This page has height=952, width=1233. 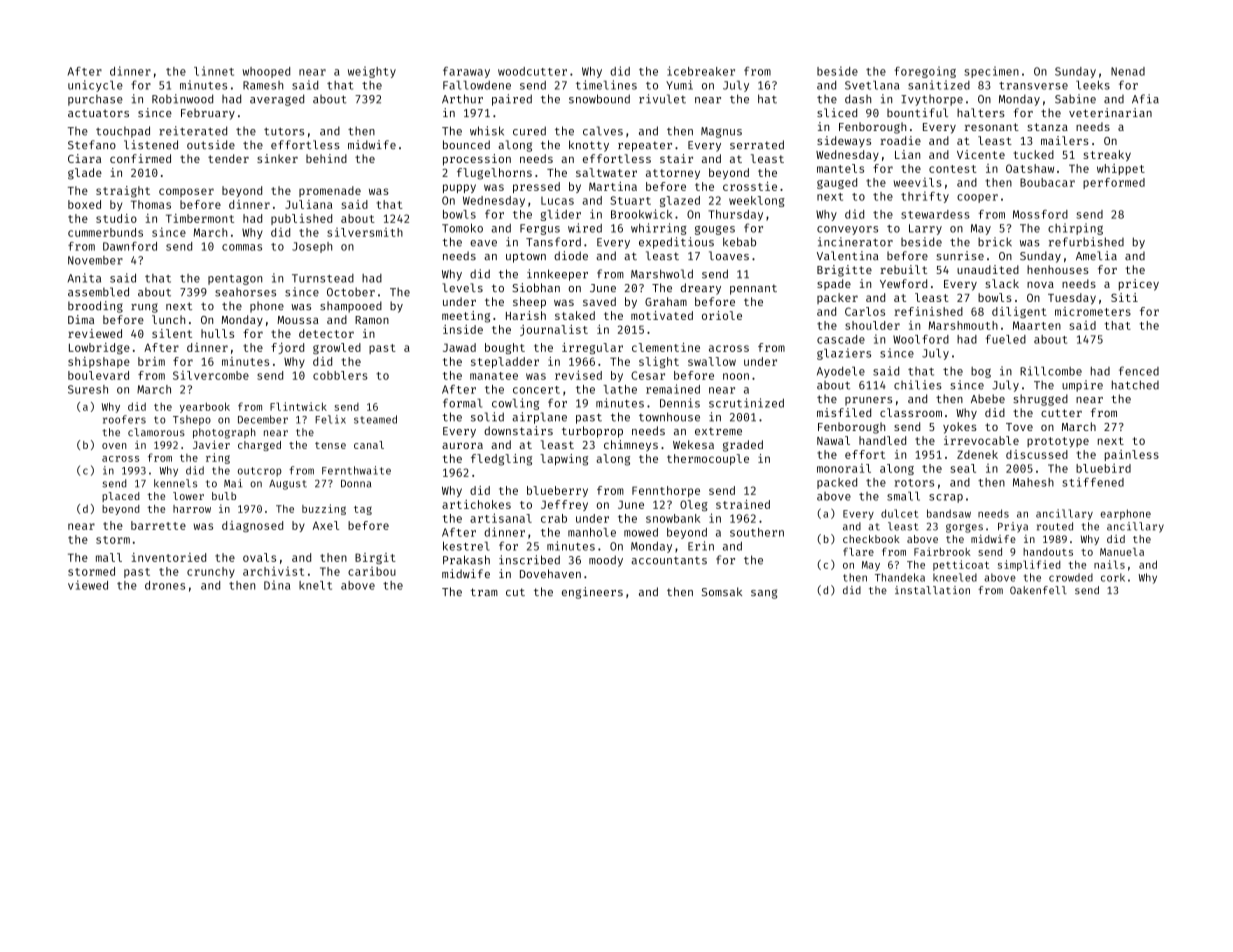 What do you see at coordinates (592, 593) in the page?
I see `engineers` at bounding box center [592, 593].
